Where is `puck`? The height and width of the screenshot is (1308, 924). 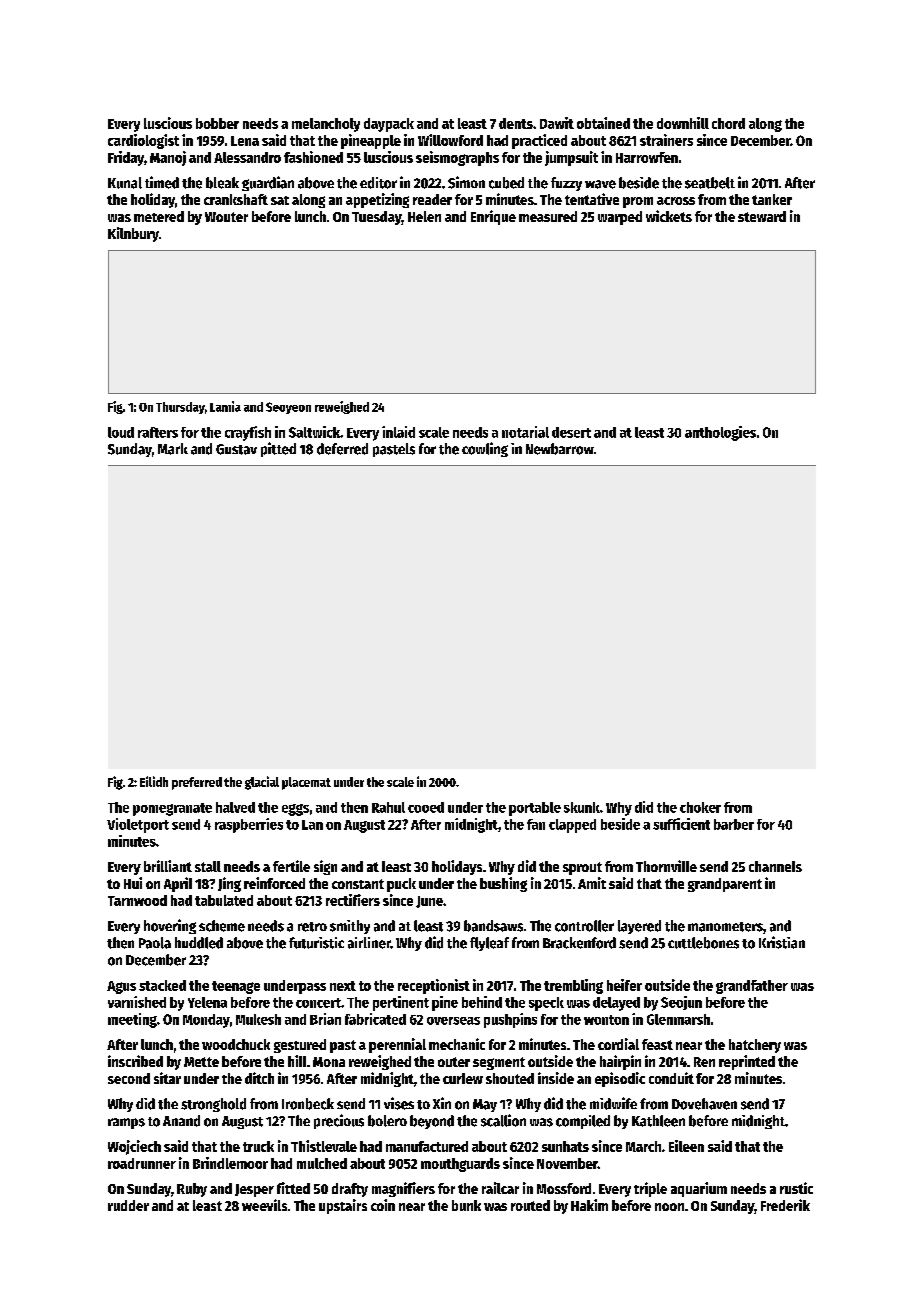 puck is located at coordinates (401, 885).
